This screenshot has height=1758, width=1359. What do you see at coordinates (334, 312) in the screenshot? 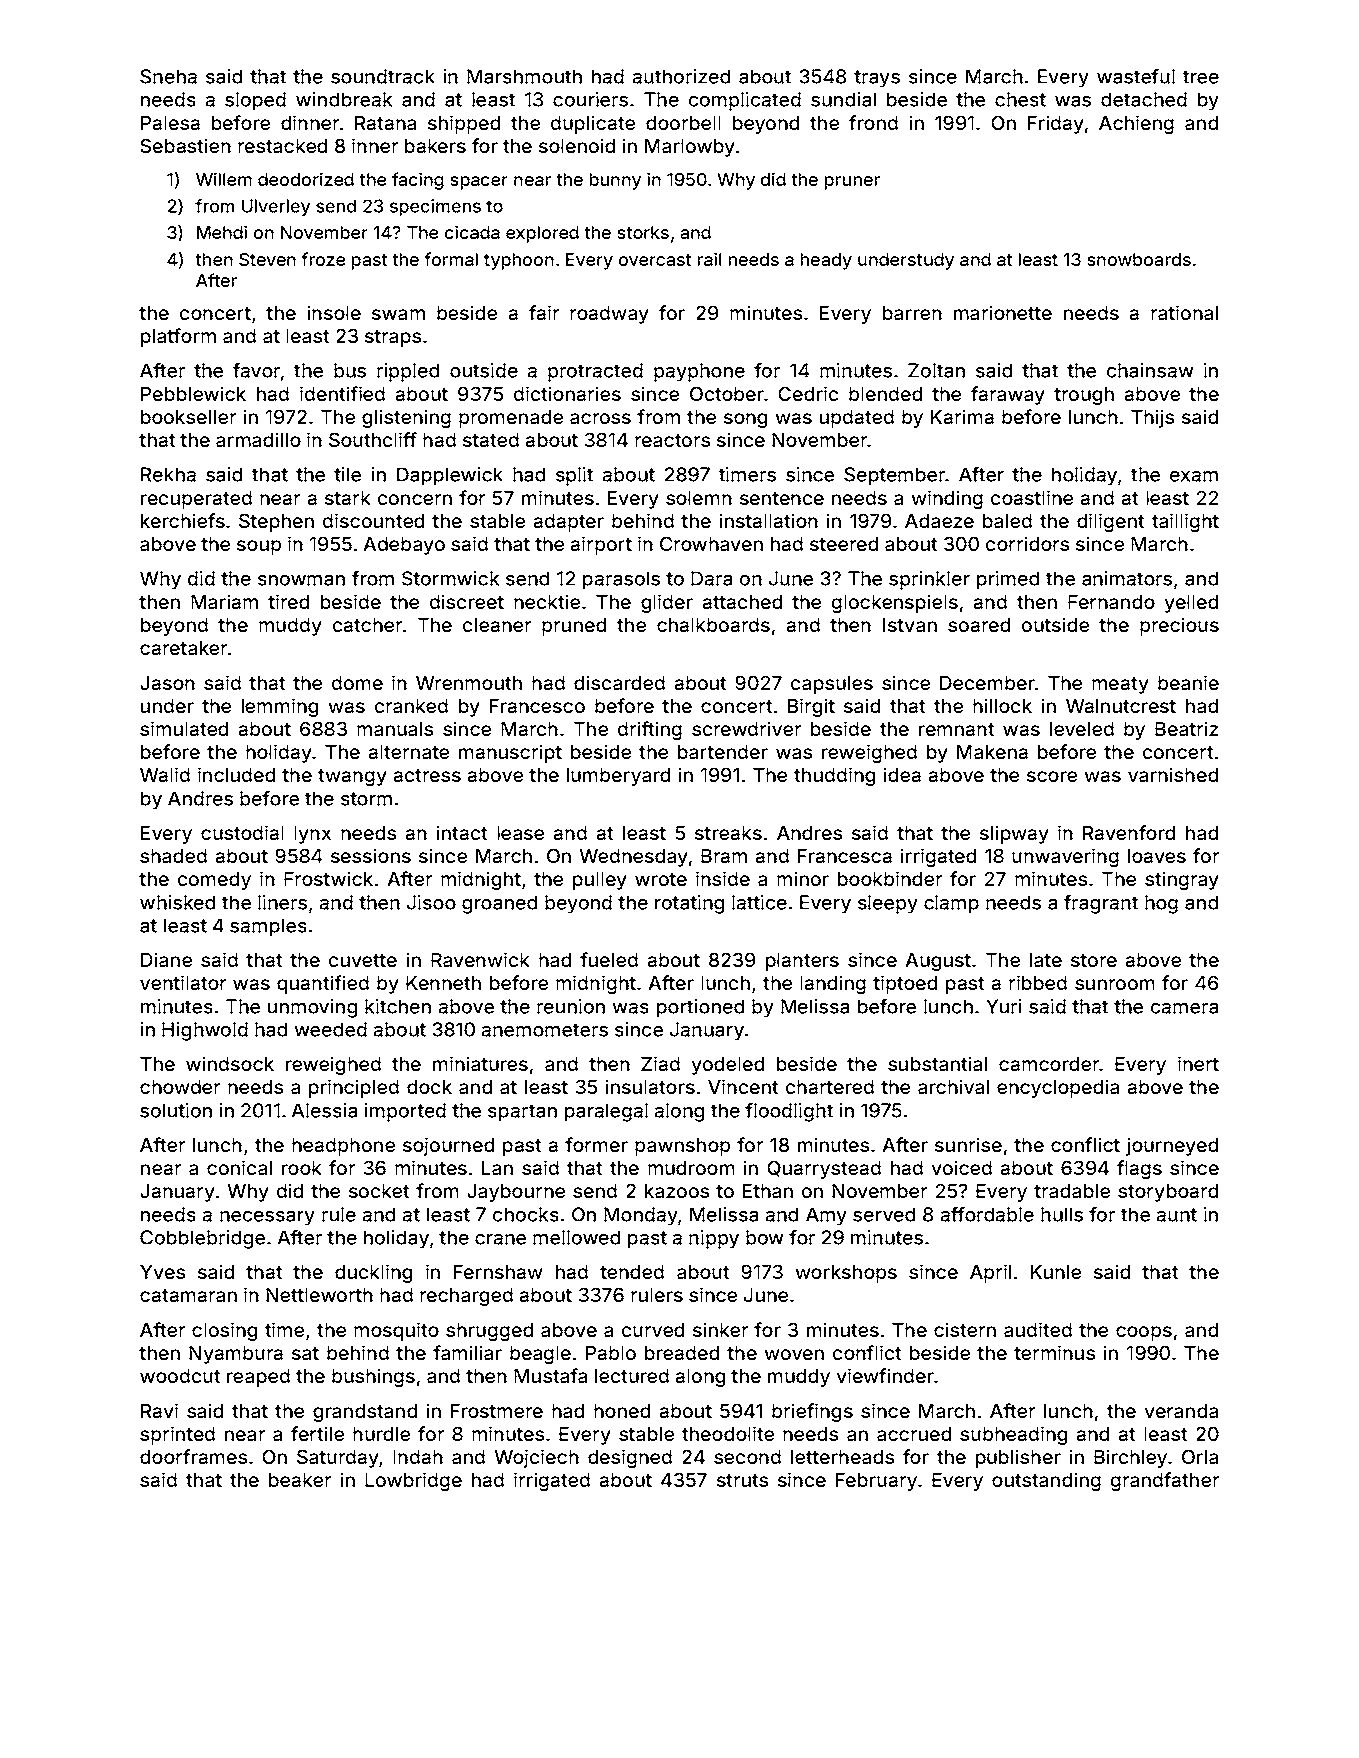
I see `insole` at bounding box center [334, 312].
